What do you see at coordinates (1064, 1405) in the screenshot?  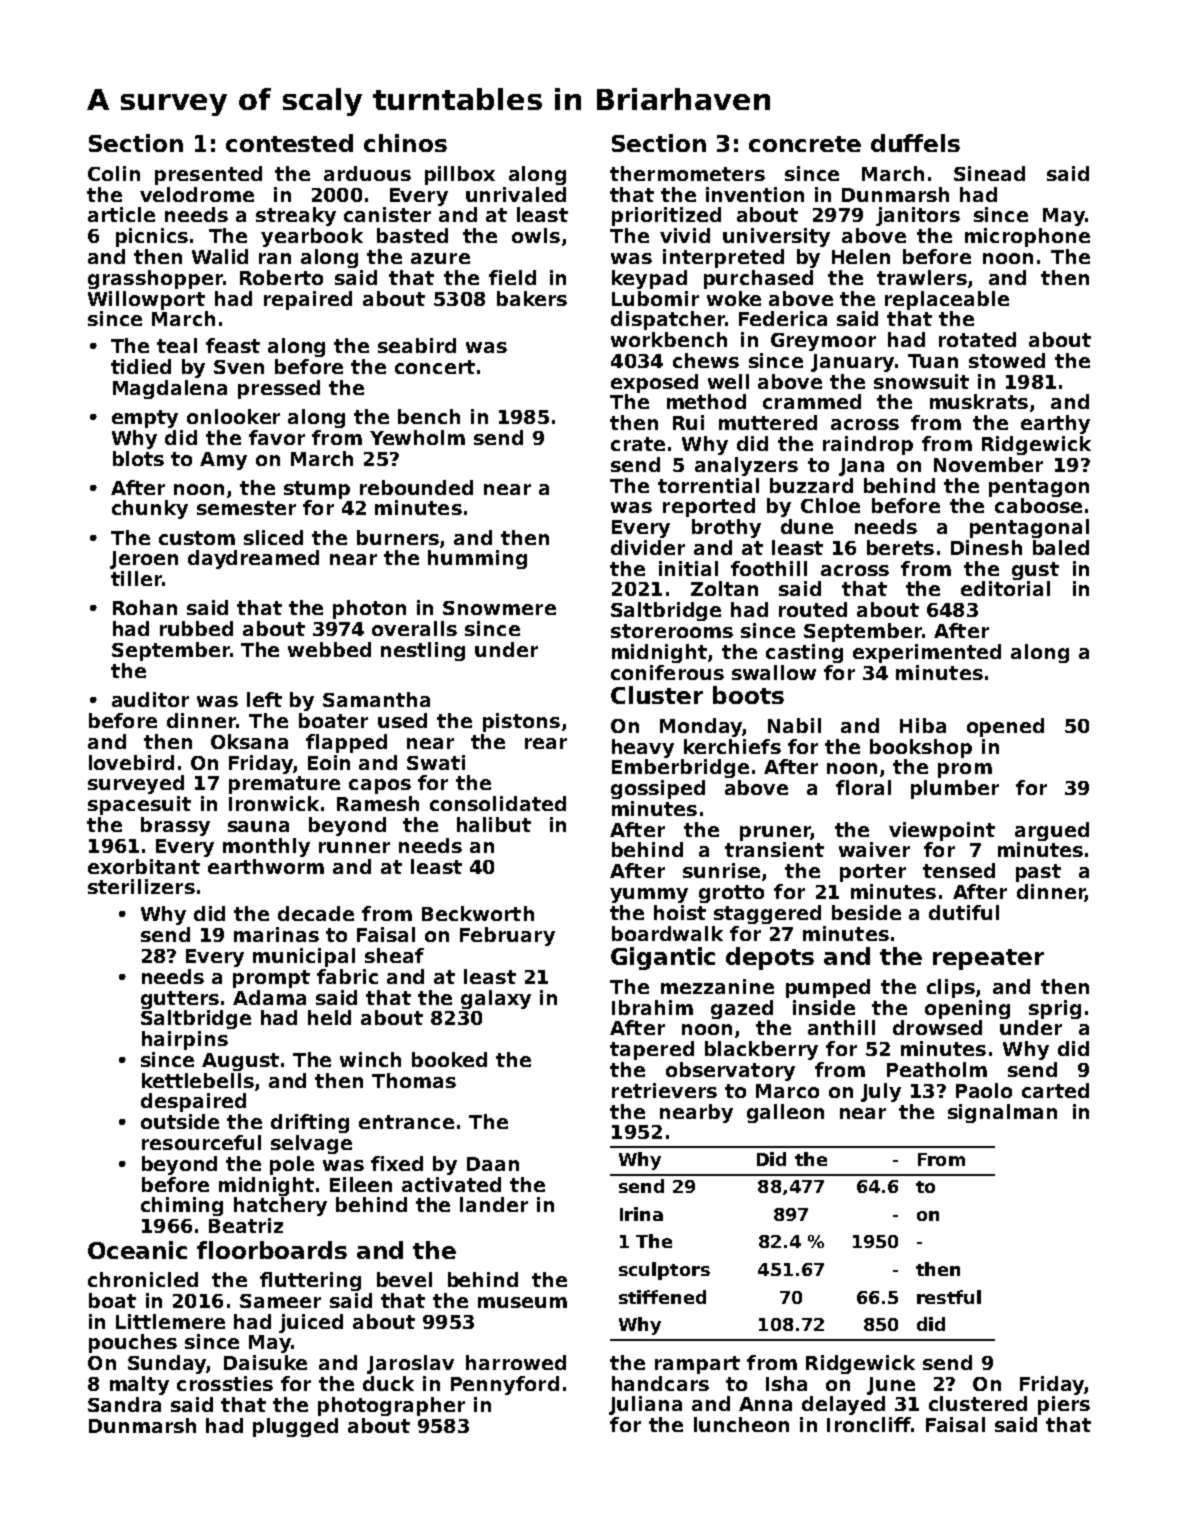 I see `piers` at bounding box center [1064, 1405].
